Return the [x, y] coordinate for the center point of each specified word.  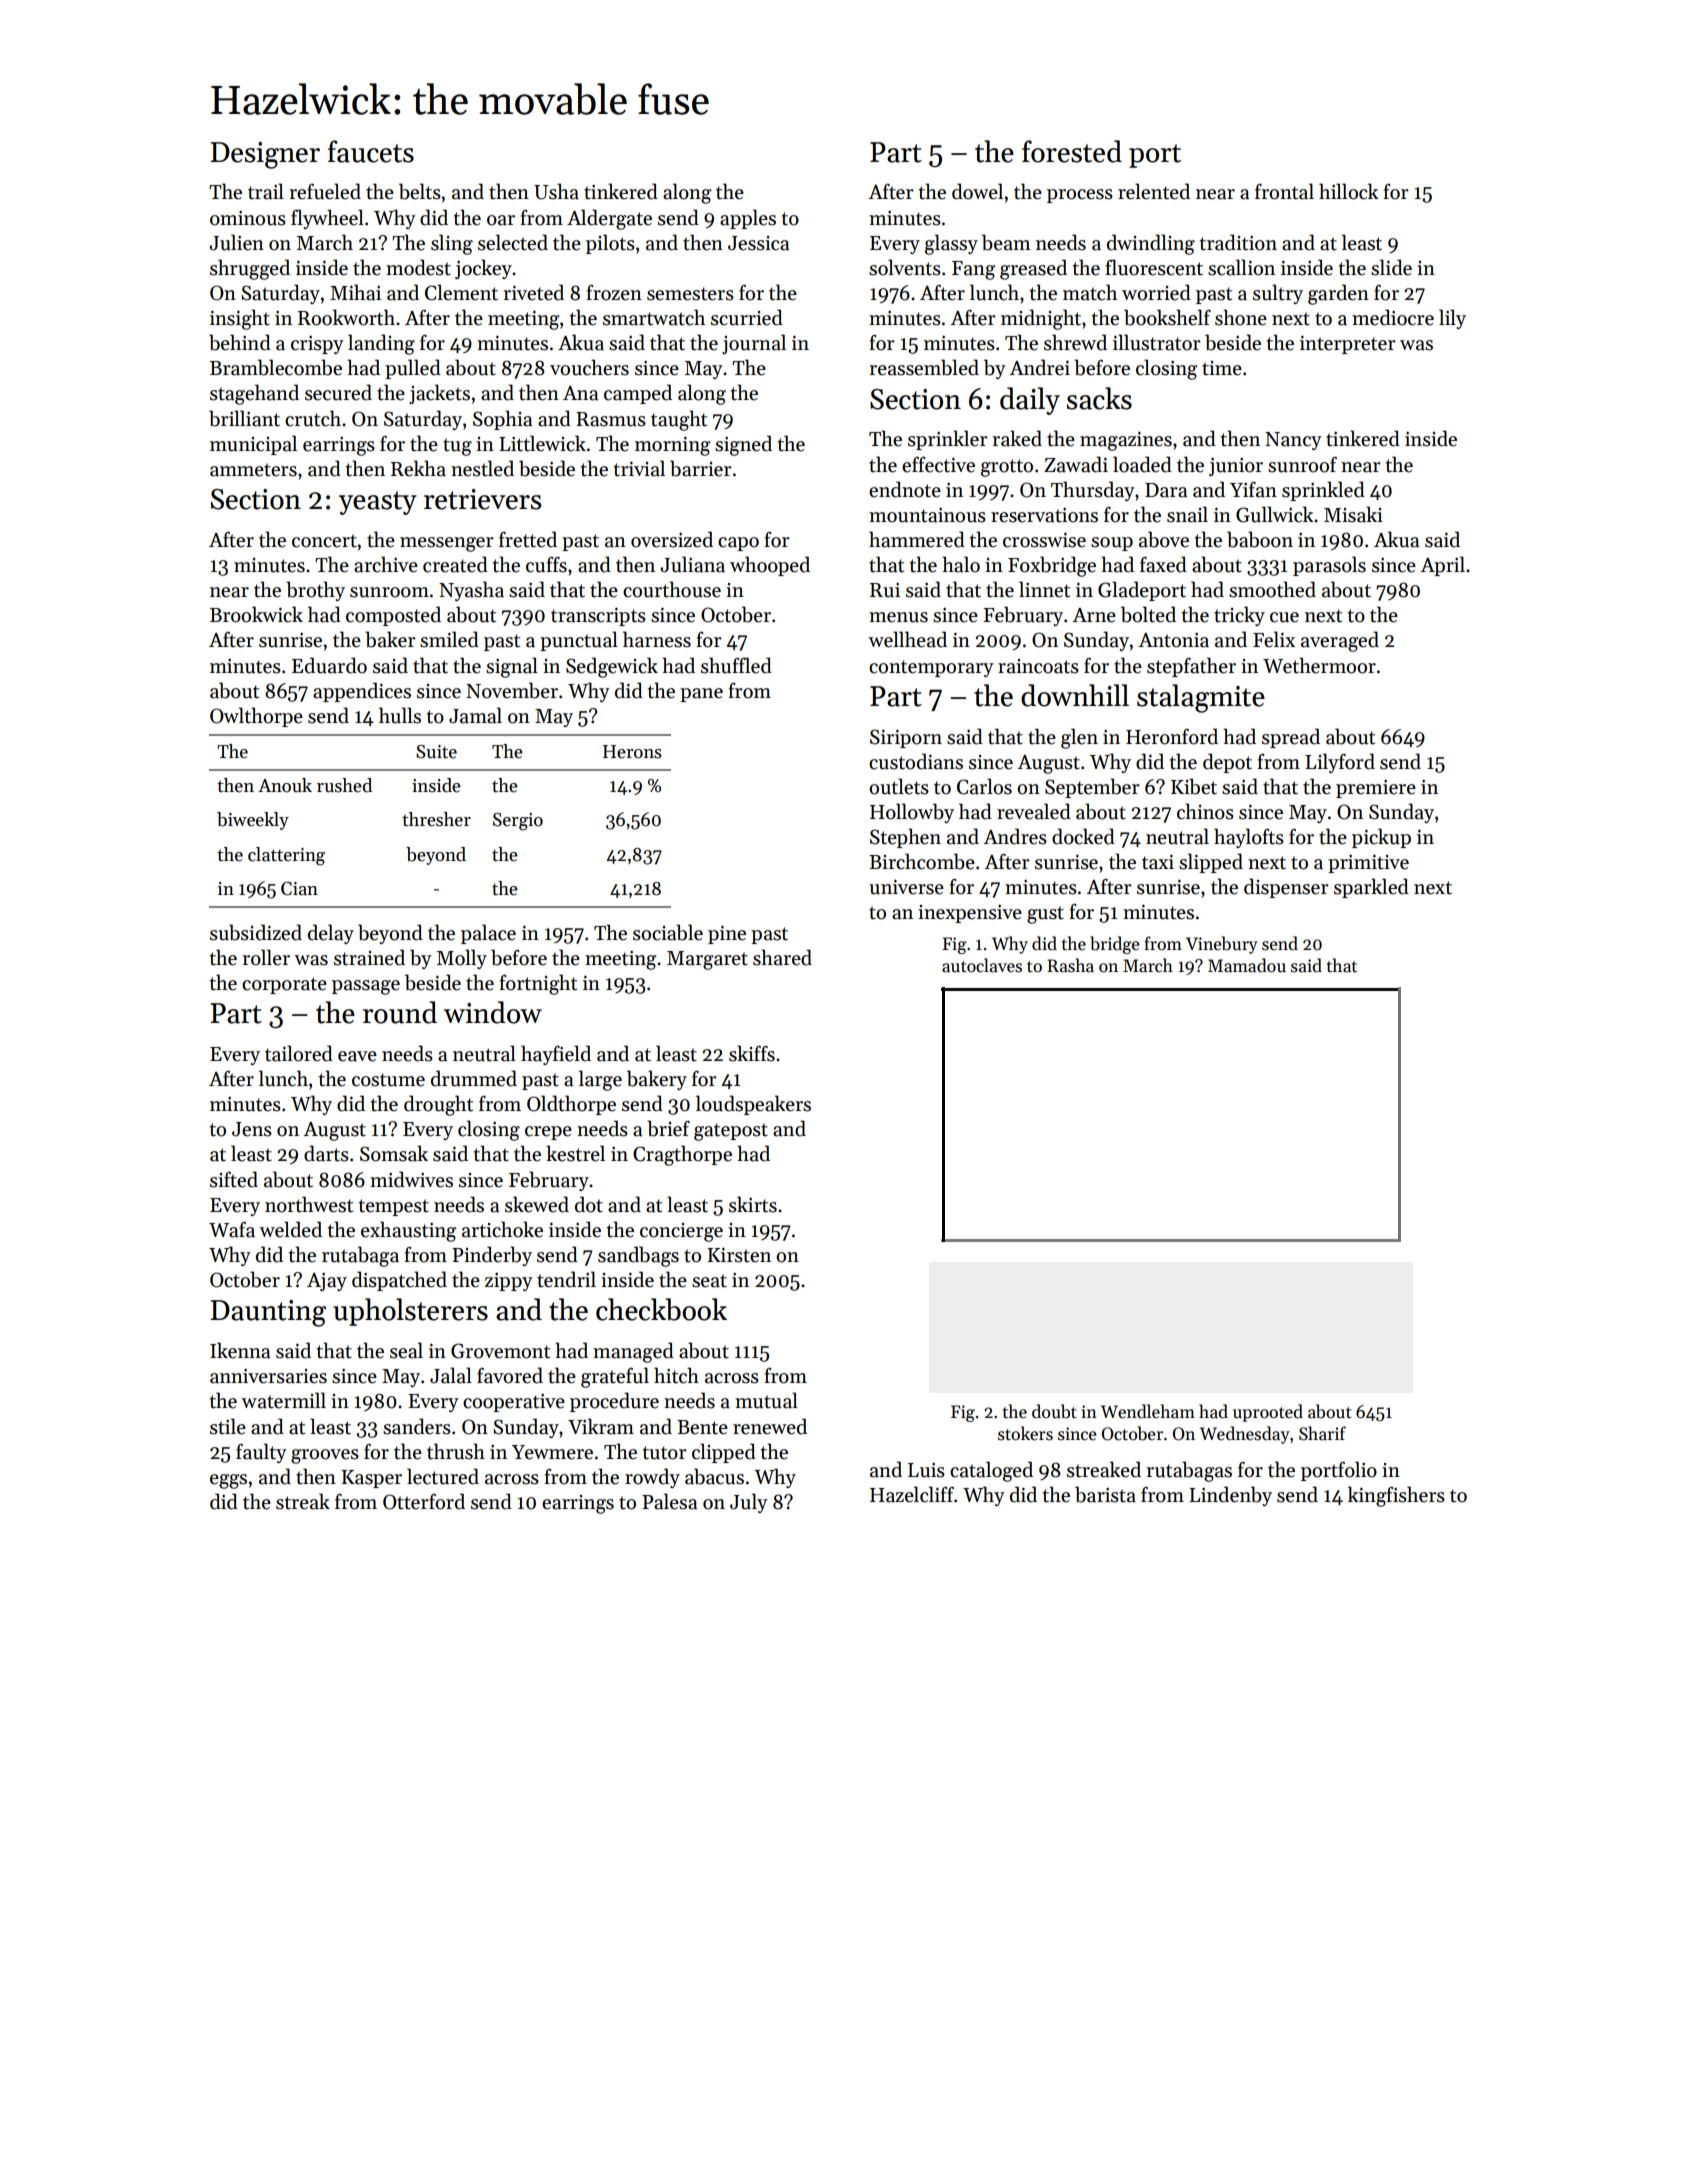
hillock [1348, 191]
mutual [766, 1400]
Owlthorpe [256, 717]
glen [1079, 738]
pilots [610, 244]
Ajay [327, 1281]
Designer [265, 155]
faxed [1163, 564]
